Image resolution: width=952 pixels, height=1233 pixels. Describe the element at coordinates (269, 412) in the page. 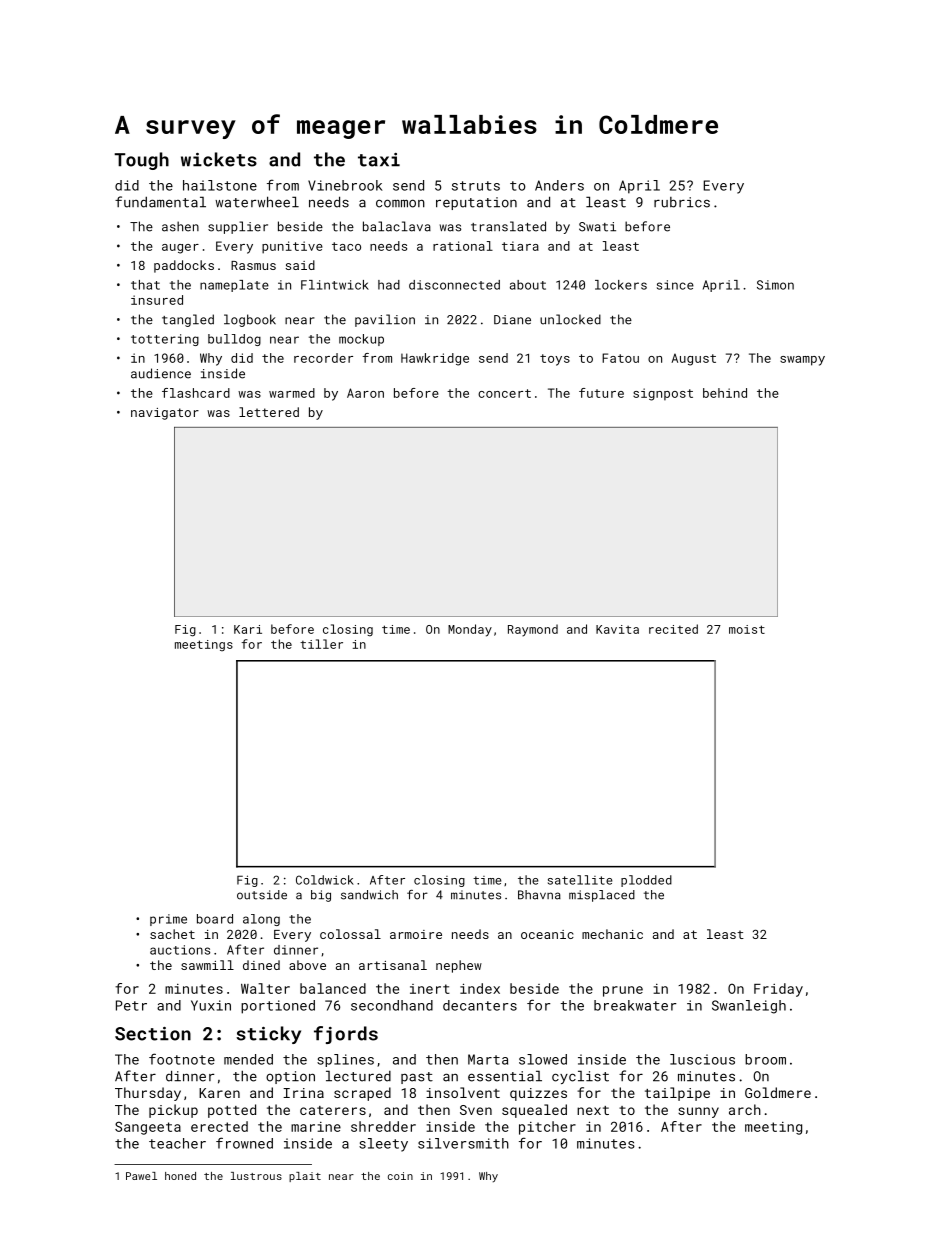

I see `lettered` at that location.
